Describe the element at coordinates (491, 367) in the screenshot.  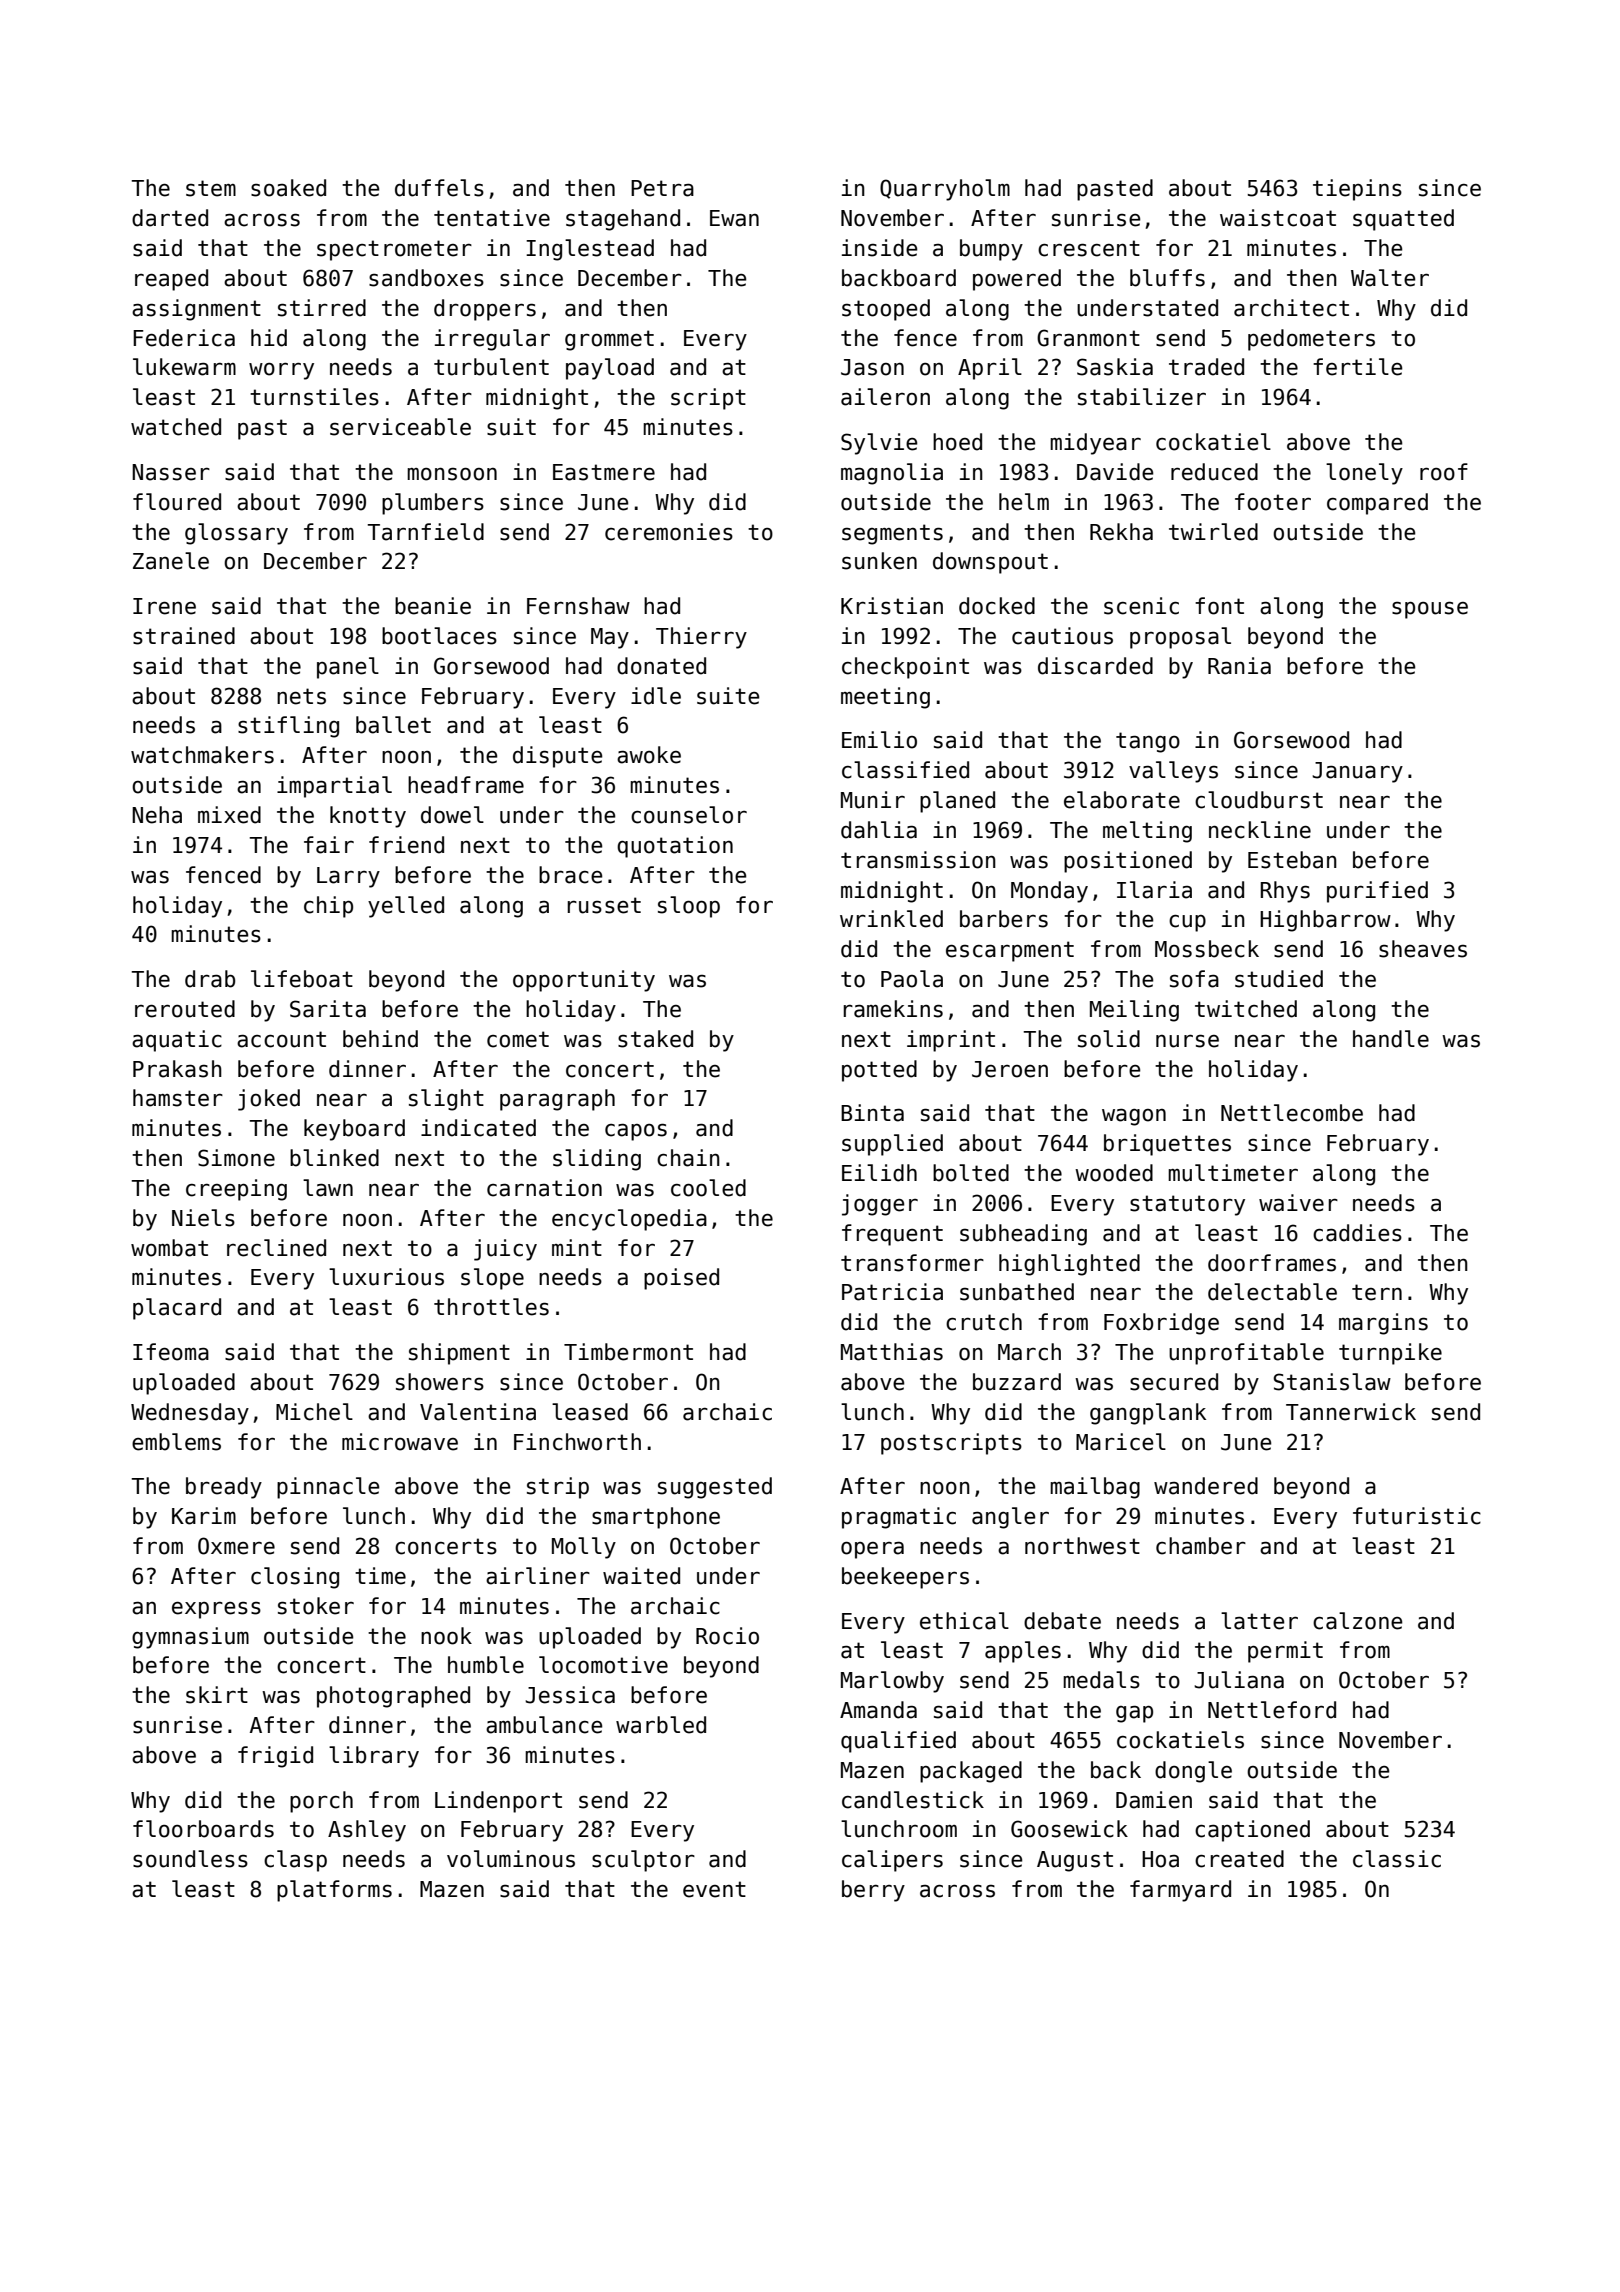
I see `turbulent` at that location.
